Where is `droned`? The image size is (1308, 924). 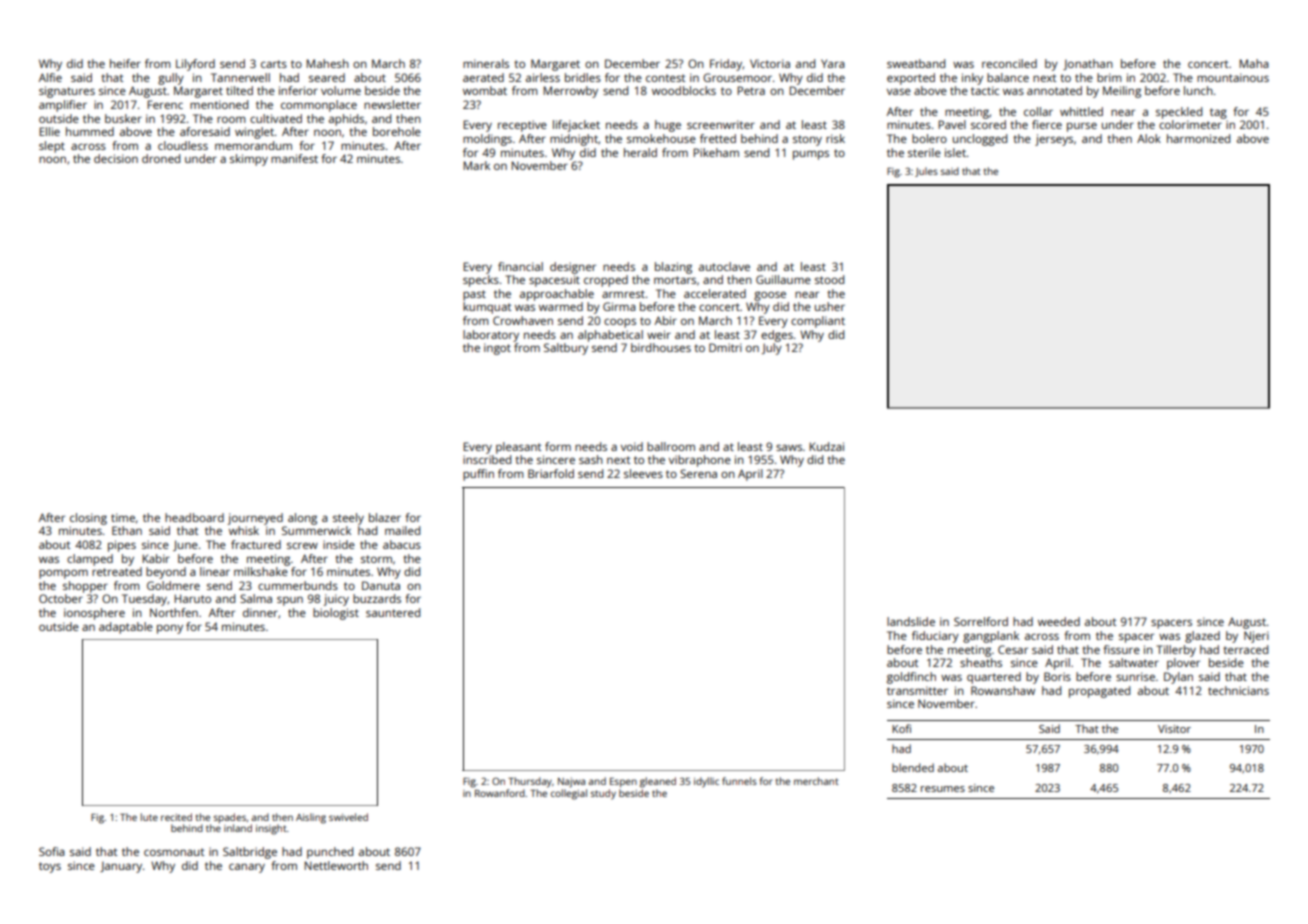
droned is located at coordinates (161, 158).
